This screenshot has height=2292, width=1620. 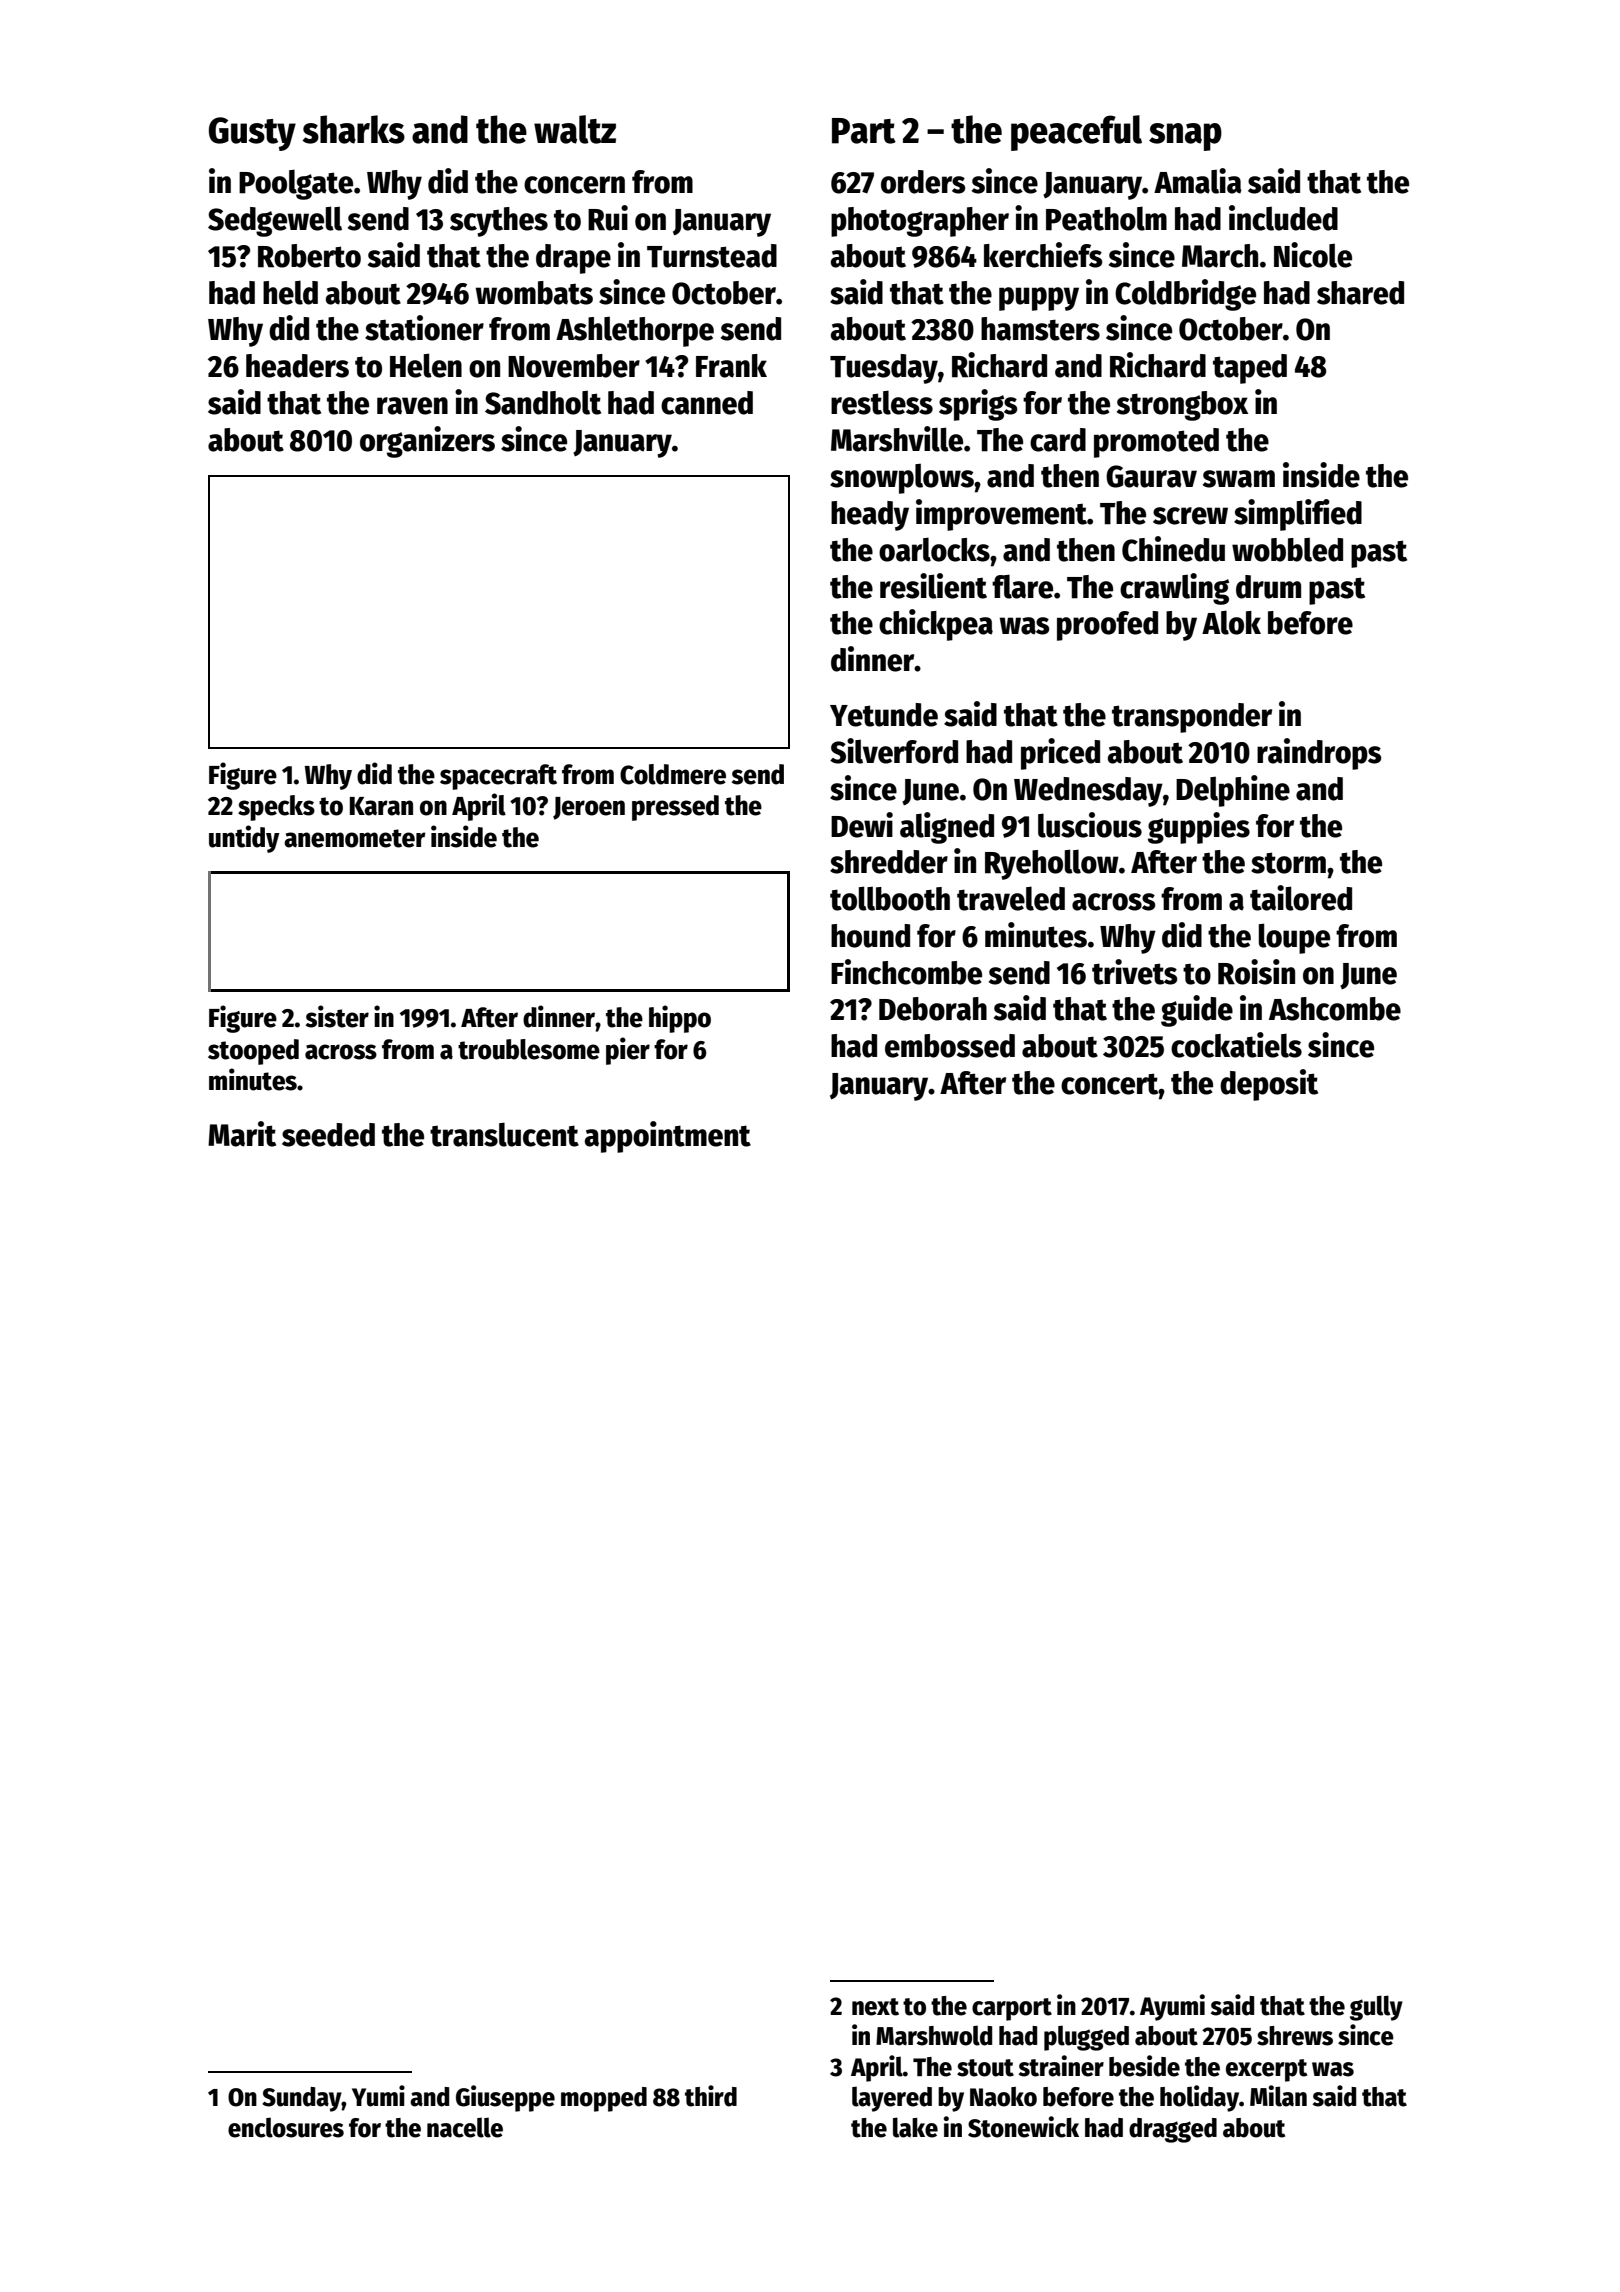 What do you see at coordinates (1185, 137) in the screenshot?
I see `snap` at bounding box center [1185, 137].
